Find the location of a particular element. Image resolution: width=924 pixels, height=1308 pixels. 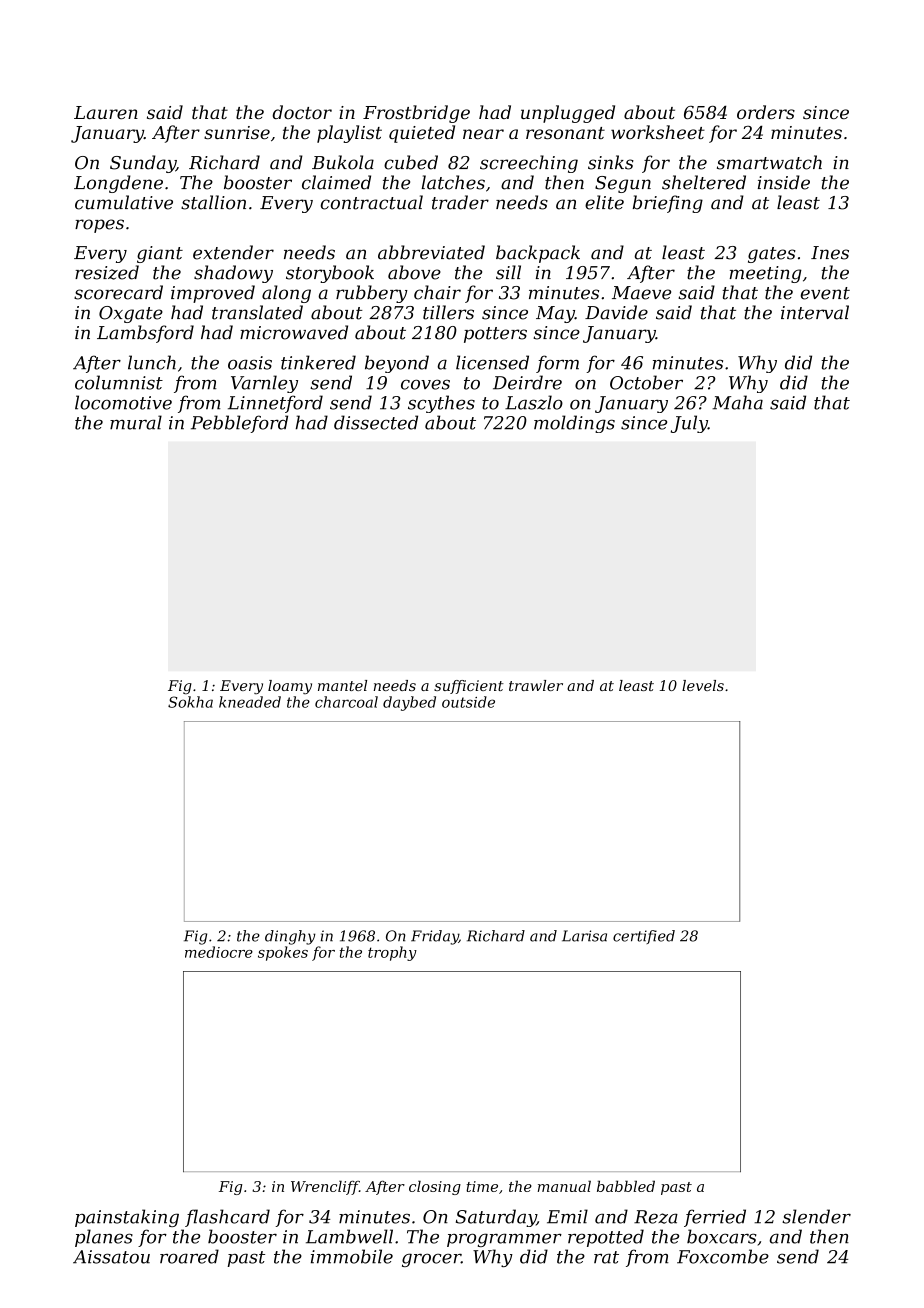

slender is located at coordinates (816, 1216).
